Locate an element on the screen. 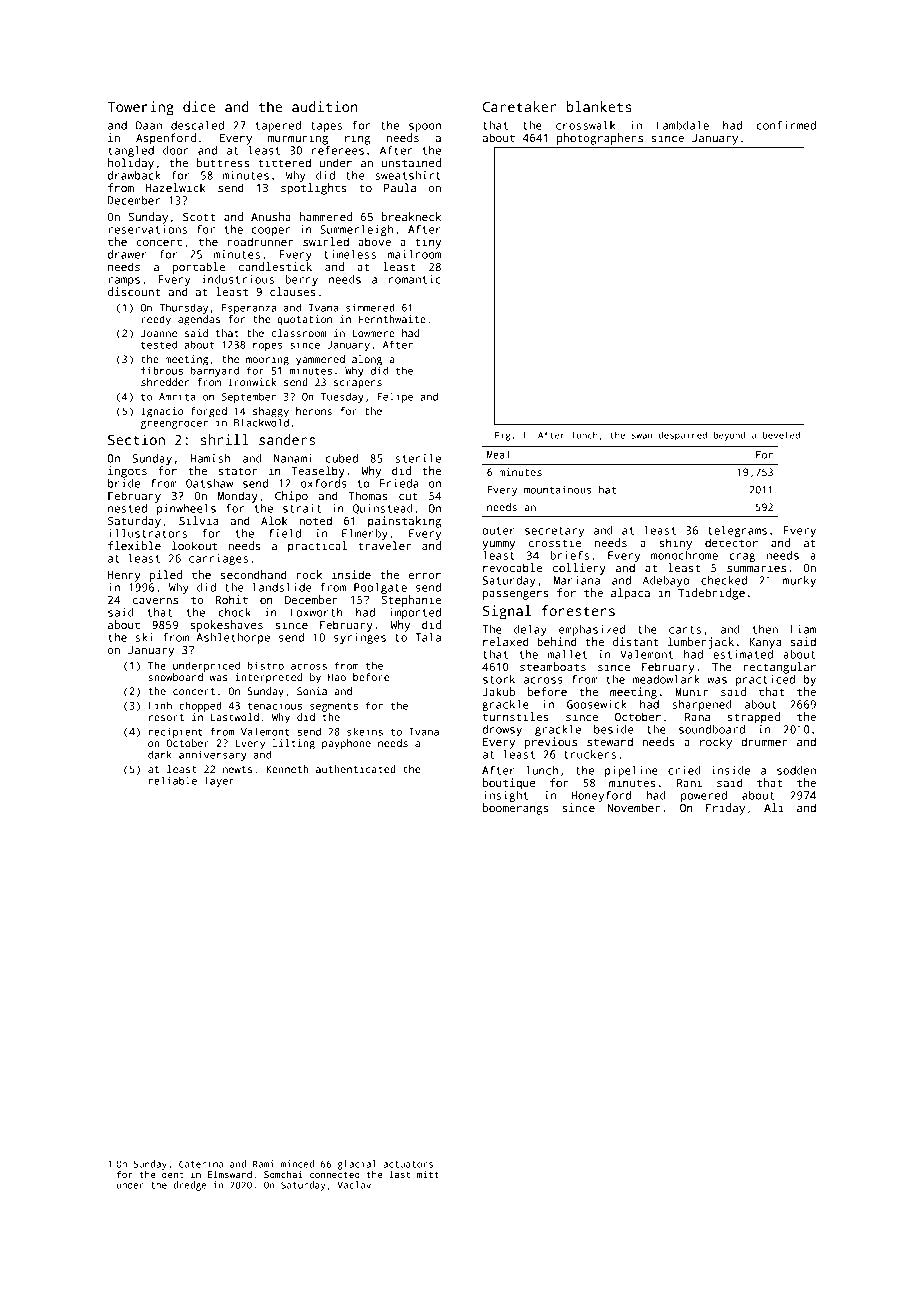  Lambdale is located at coordinates (683, 125).
